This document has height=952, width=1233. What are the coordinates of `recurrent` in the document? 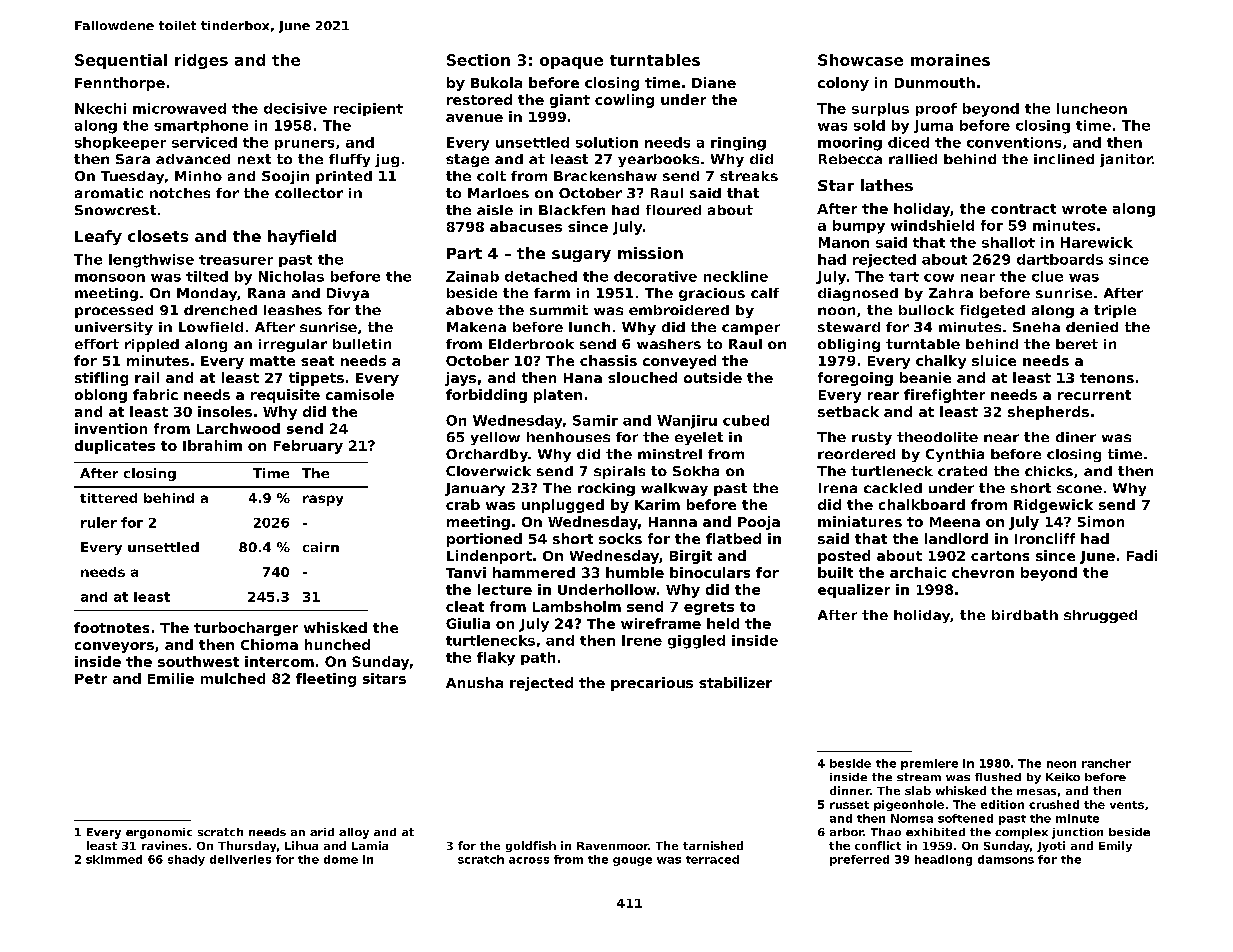 It's located at (1094, 395).
